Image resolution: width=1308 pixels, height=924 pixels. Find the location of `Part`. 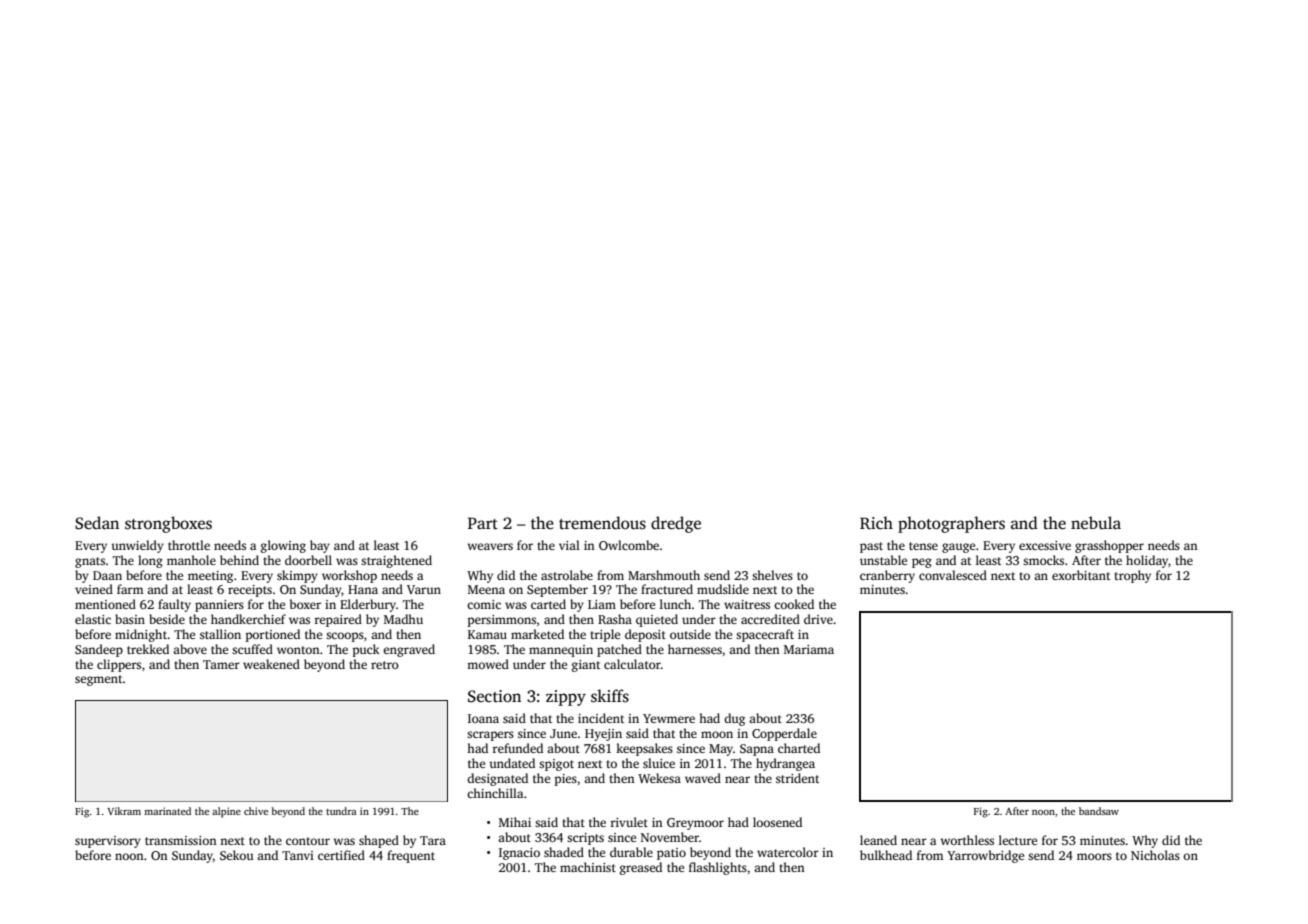

Part is located at coordinates (483, 523).
